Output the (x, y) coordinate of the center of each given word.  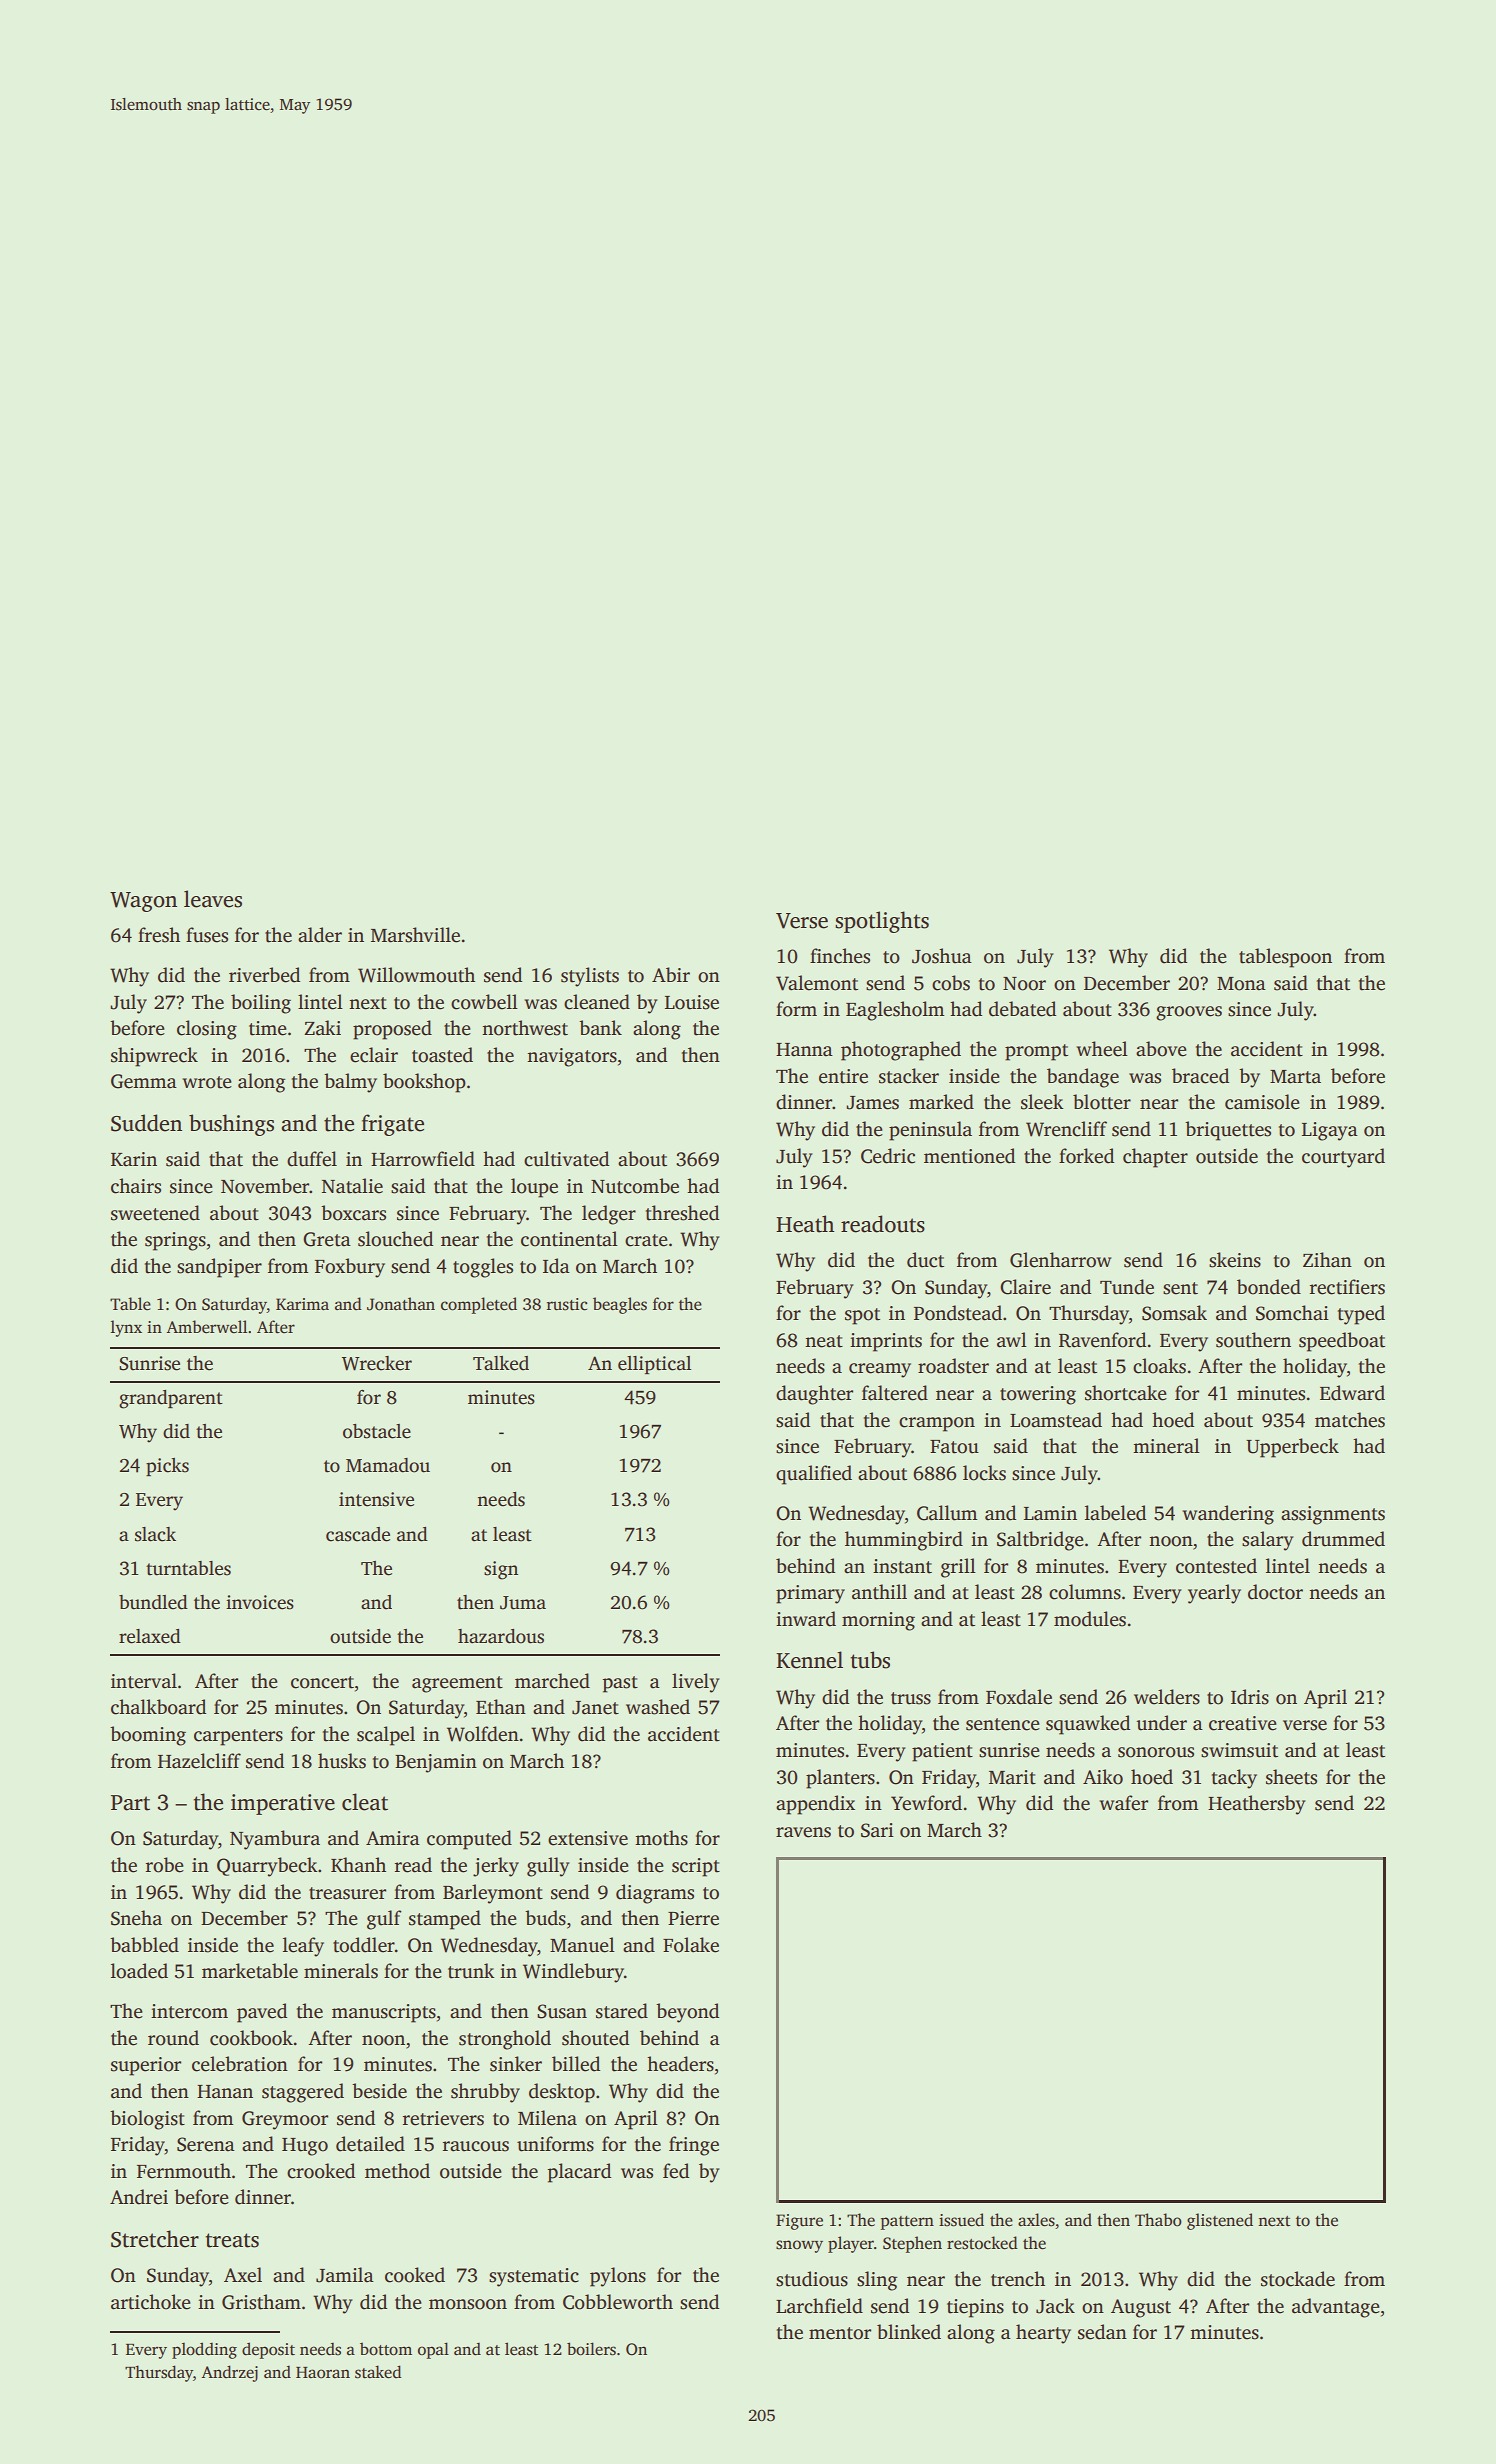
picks (167, 1467)
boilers (591, 2349)
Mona (1241, 984)
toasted (442, 1055)
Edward (1352, 1393)
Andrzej (229, 2373)
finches (840, 956)
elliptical (654, 1365)
